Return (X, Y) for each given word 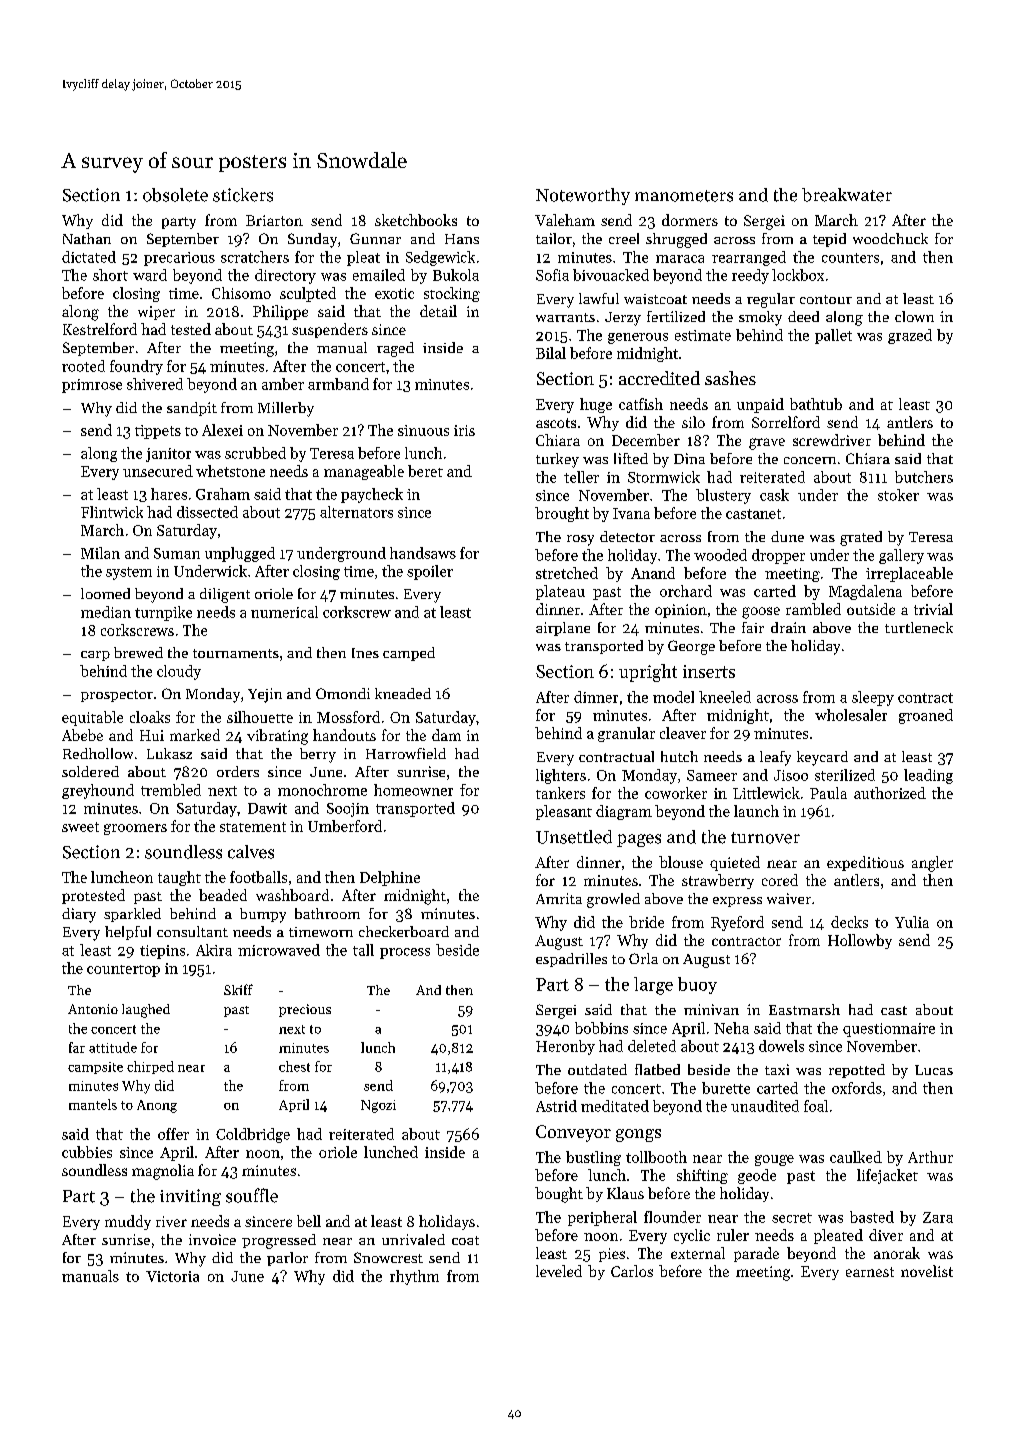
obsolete (175, 195)
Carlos (632, 1271)
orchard (686, 591)
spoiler (430, 572)
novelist (927, 1271)
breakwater (847, 195)
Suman (177, 553)
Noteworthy (583, 196)
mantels (93, 1104)
